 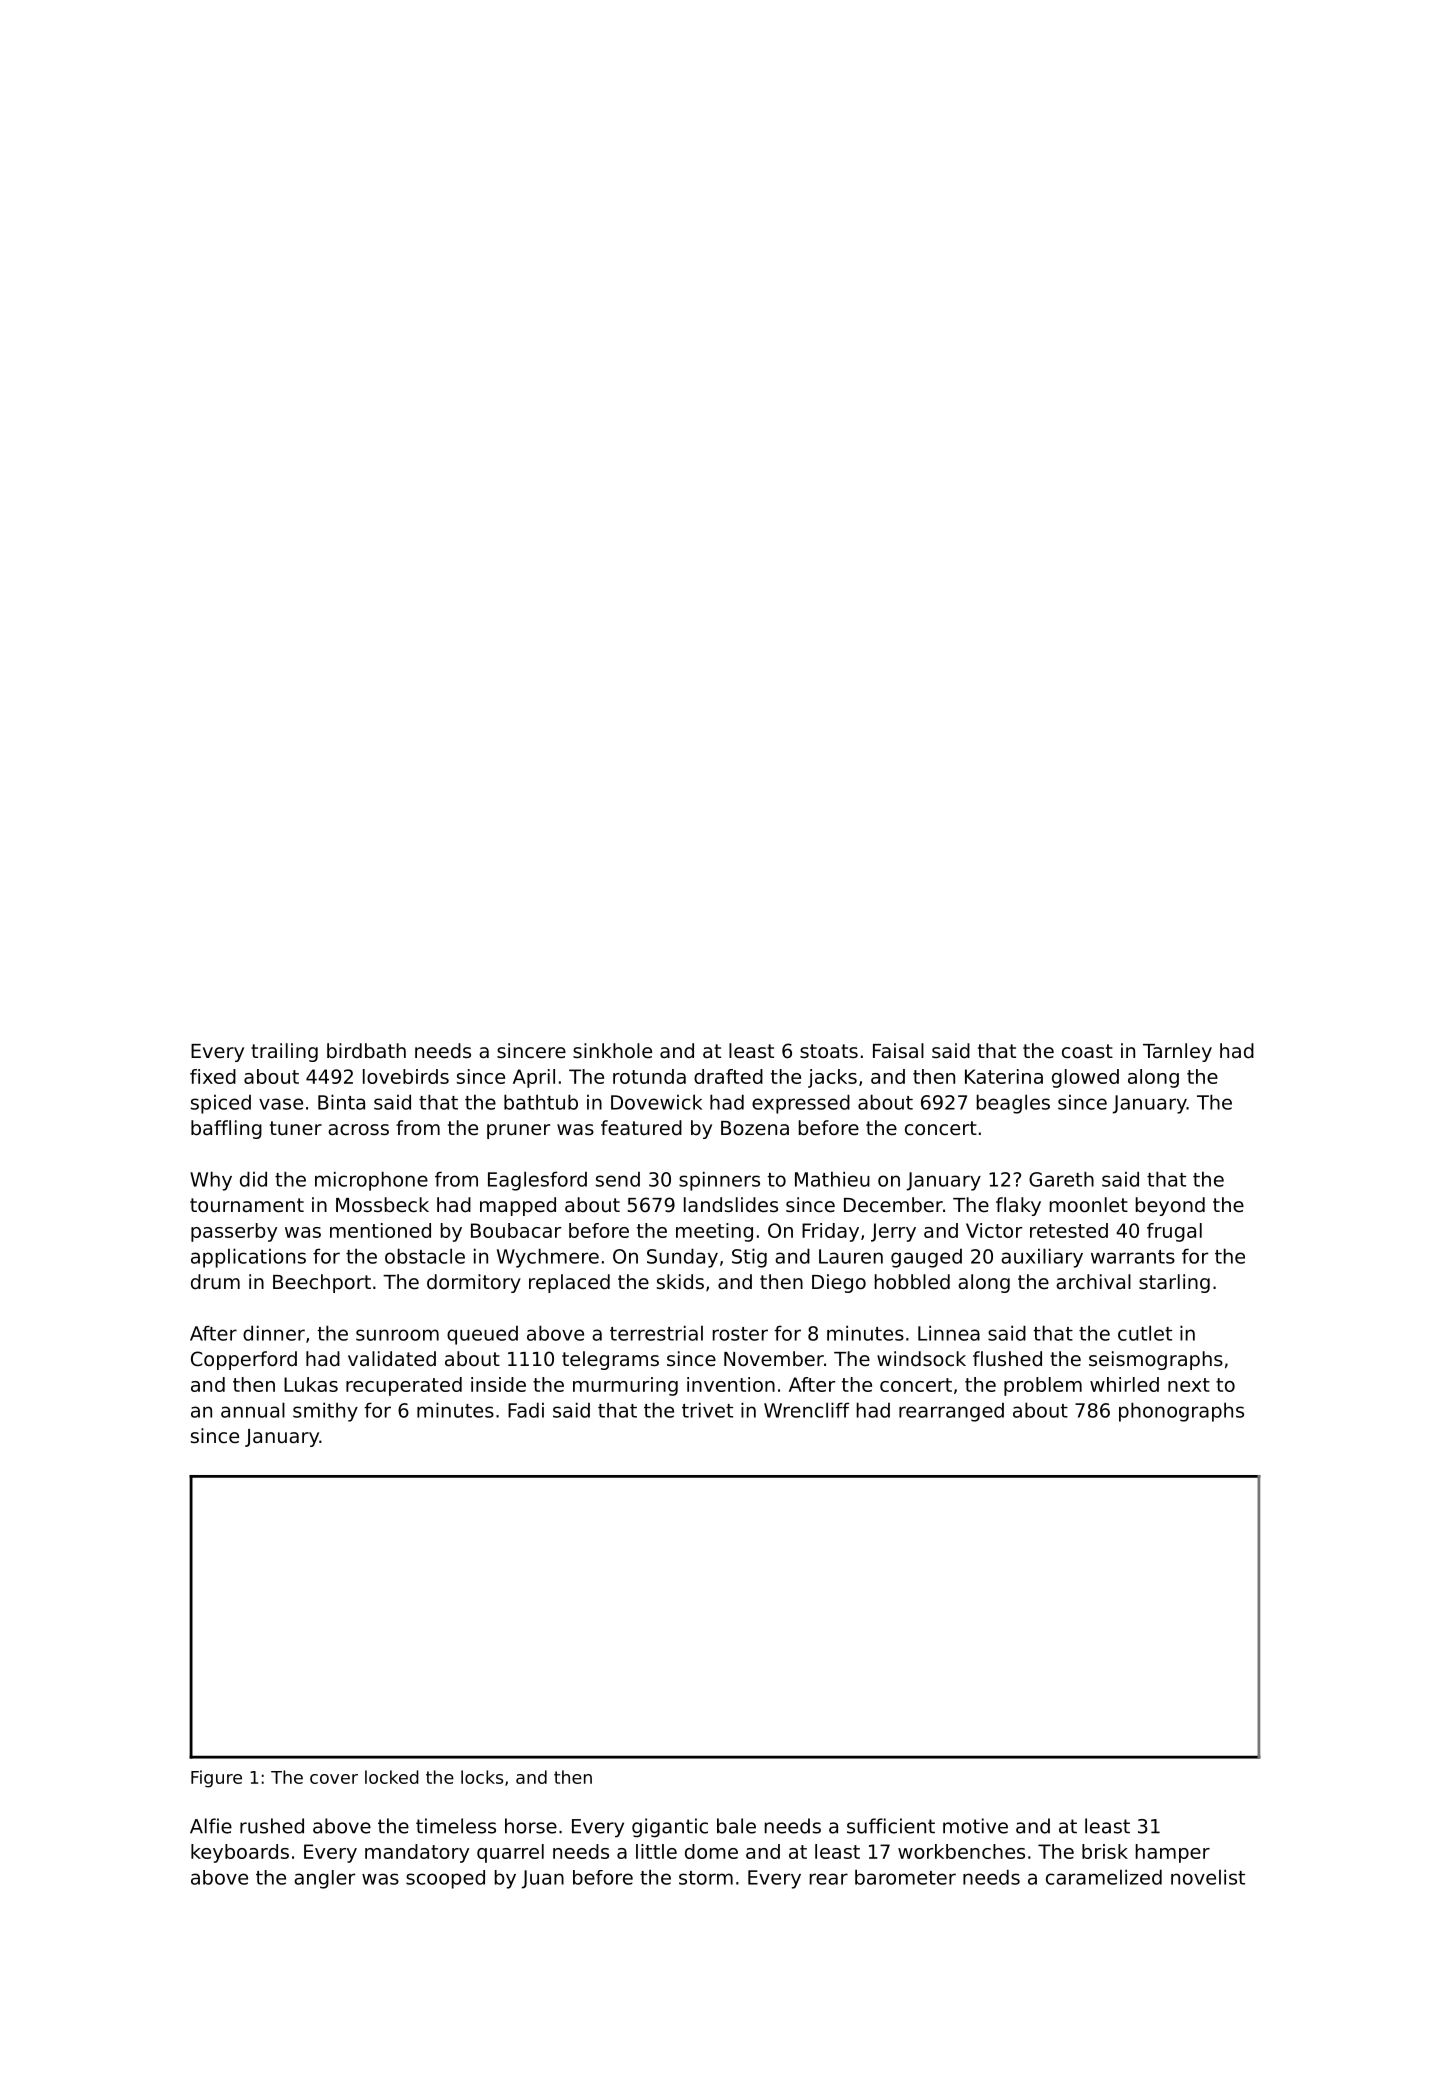 What do you see at coordinates (325, 1412) in the image?
I see `smithy` at bounding box center [325, 1412].
